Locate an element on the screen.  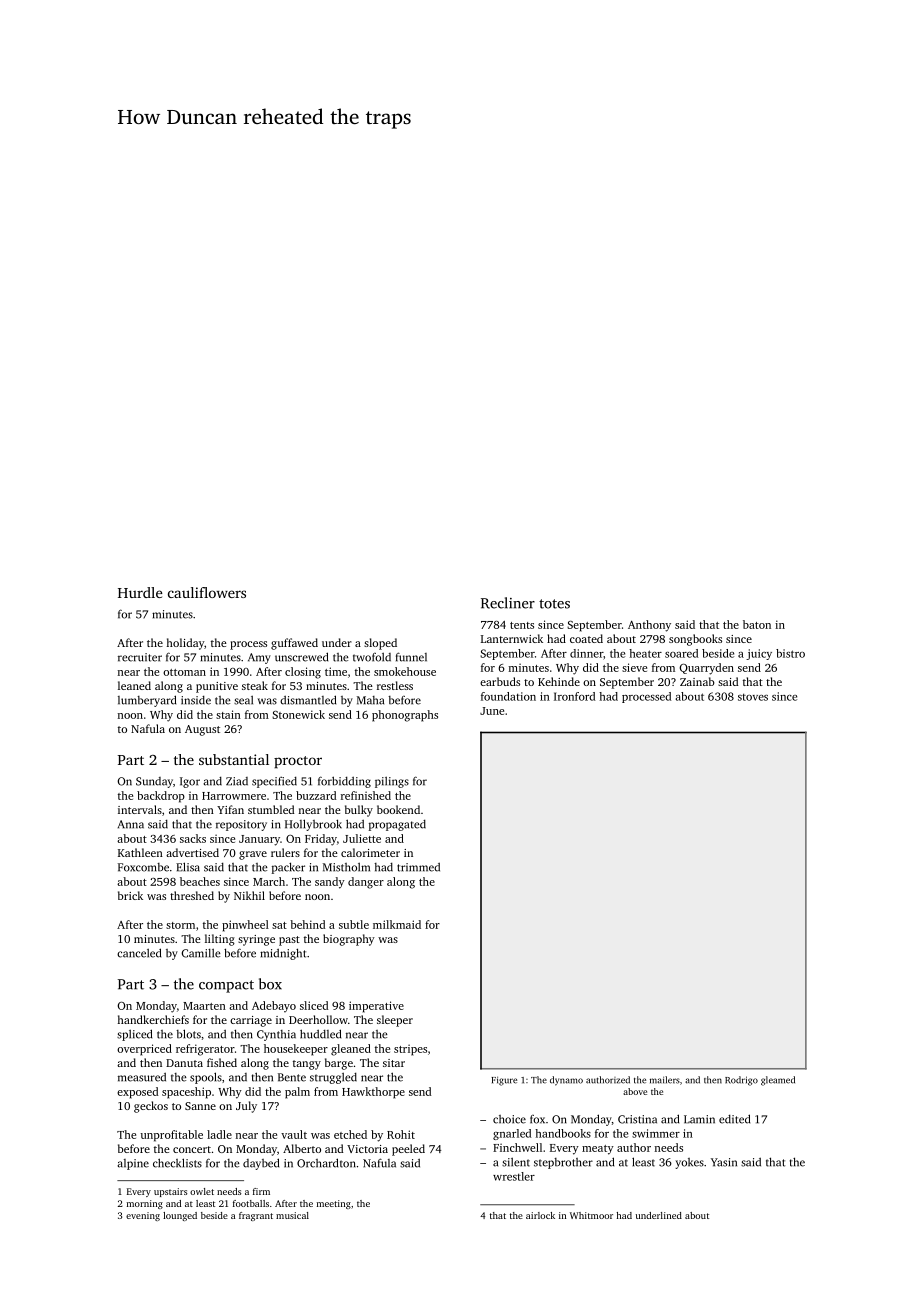
evening is located at coordinates (143, 1216).
